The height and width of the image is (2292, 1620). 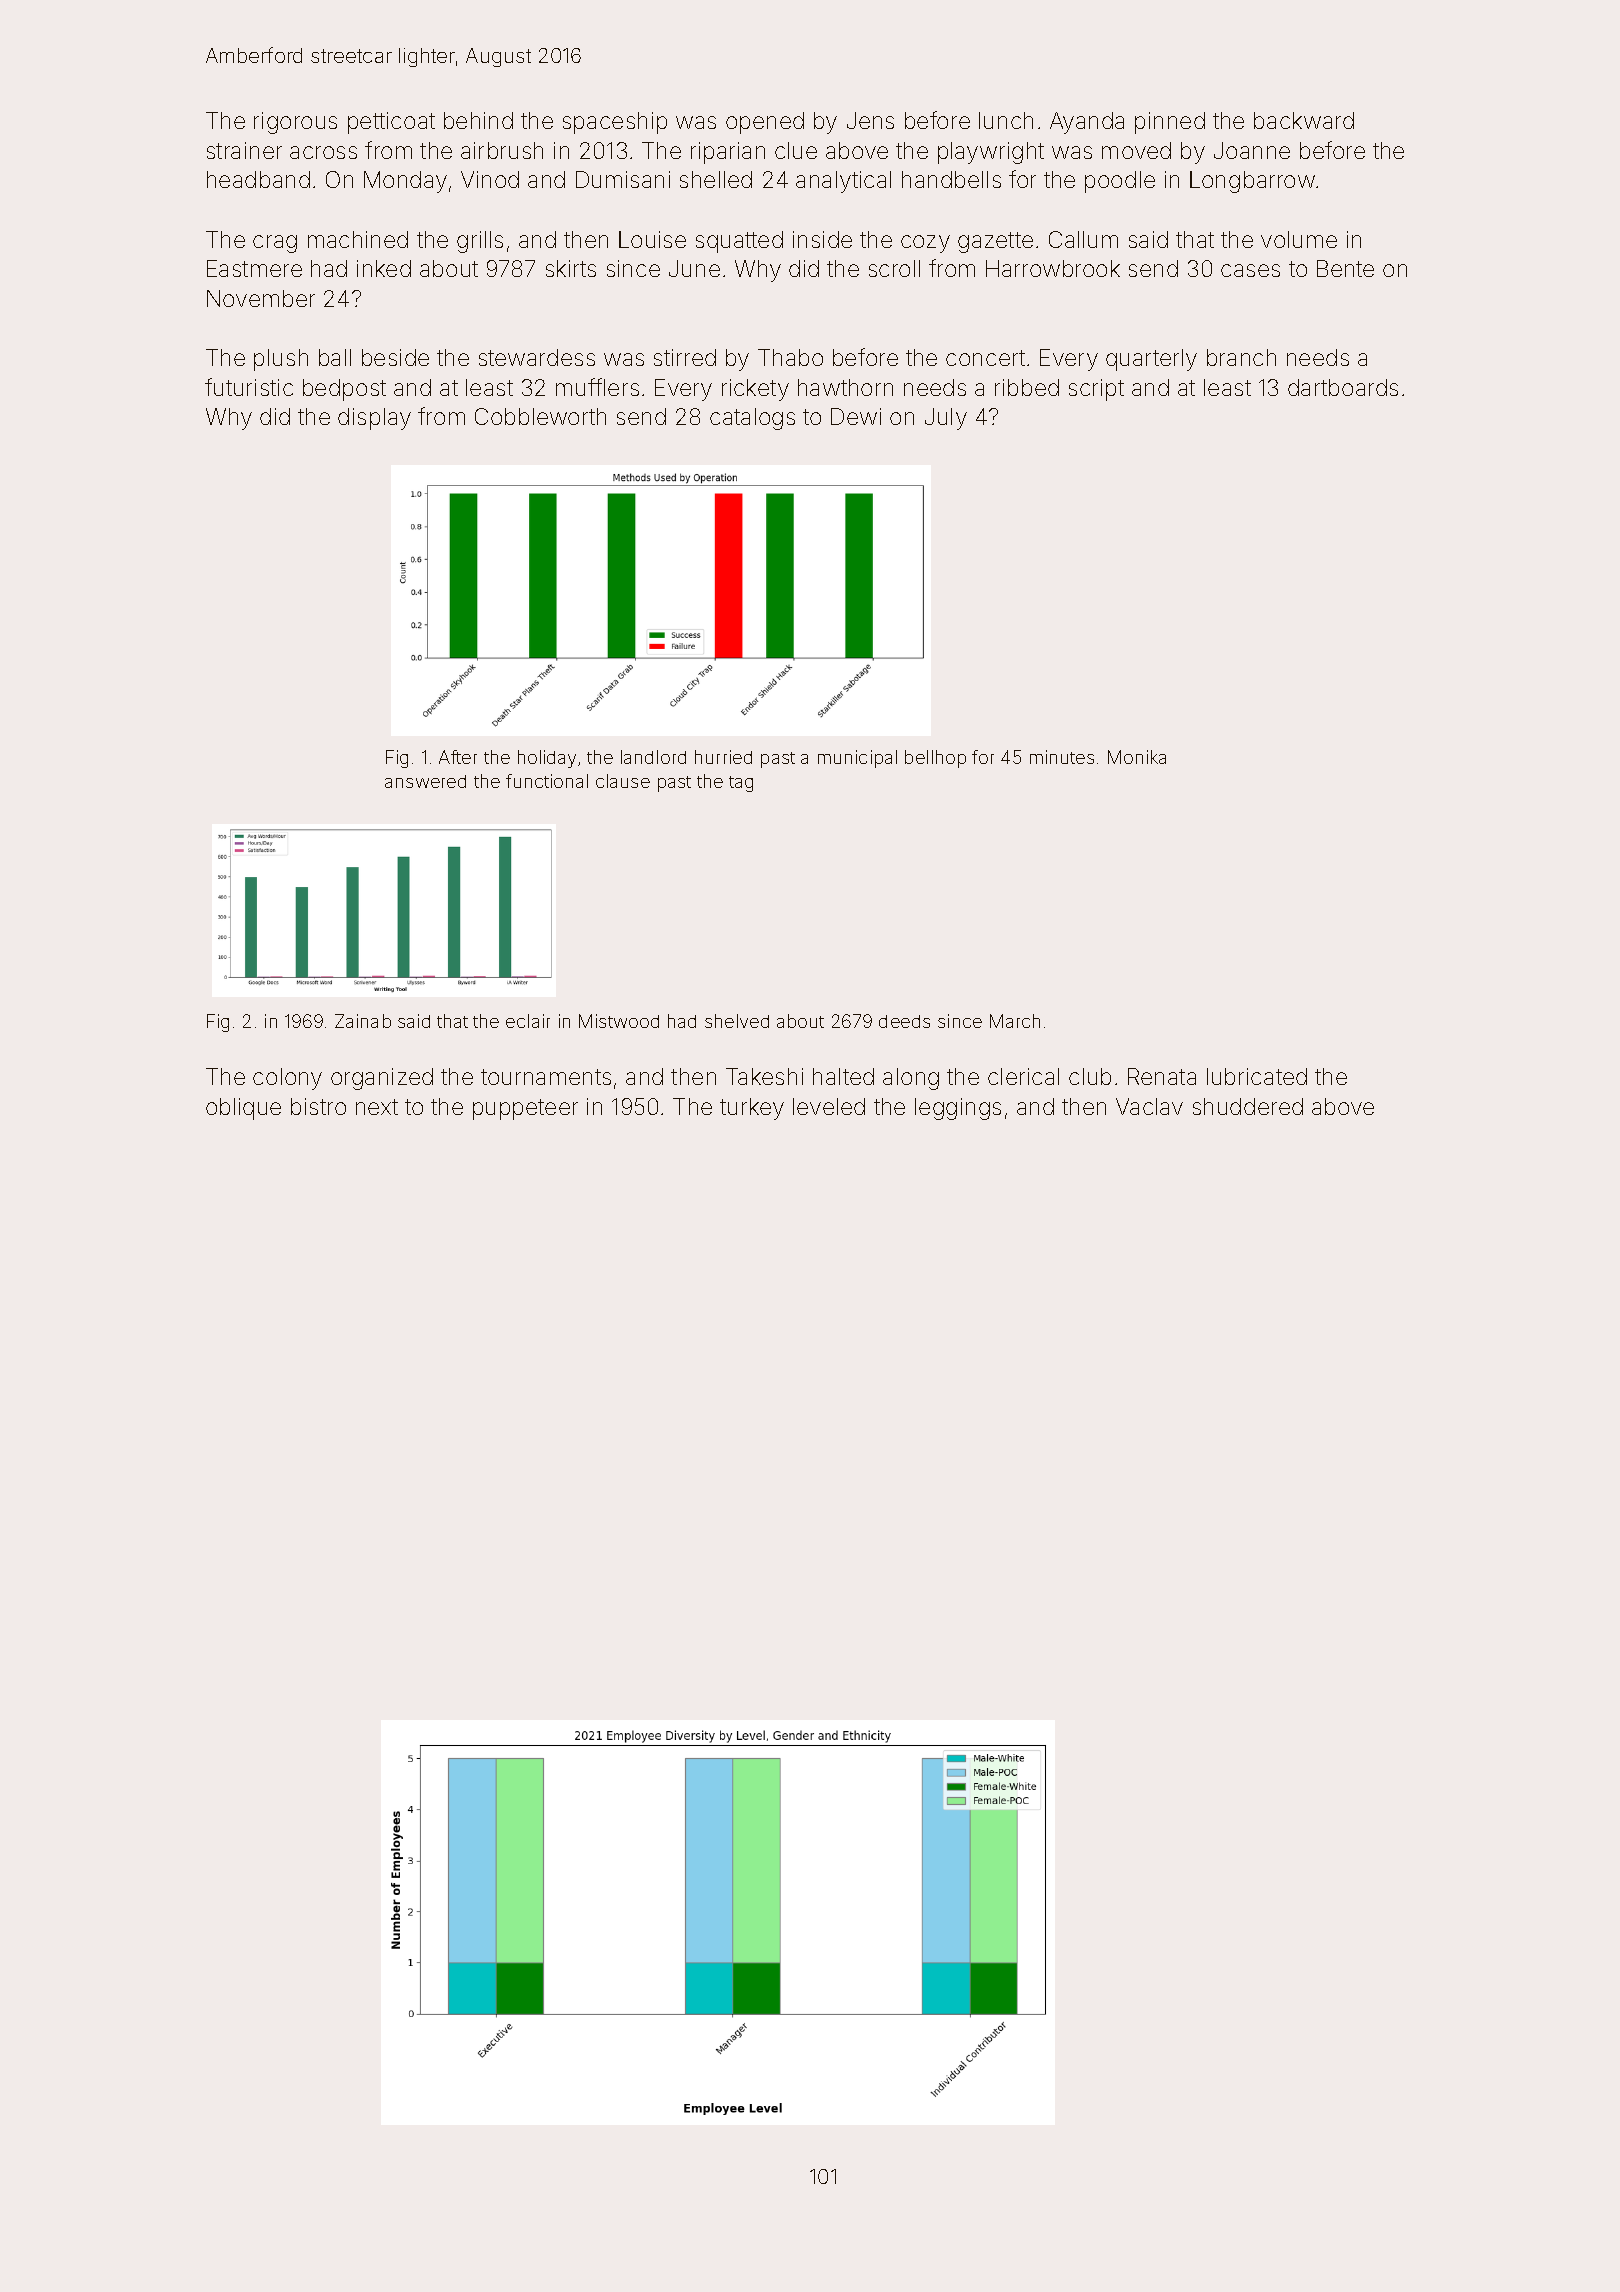 I want to click on Mistwood, so click(x=619, y=1021).
